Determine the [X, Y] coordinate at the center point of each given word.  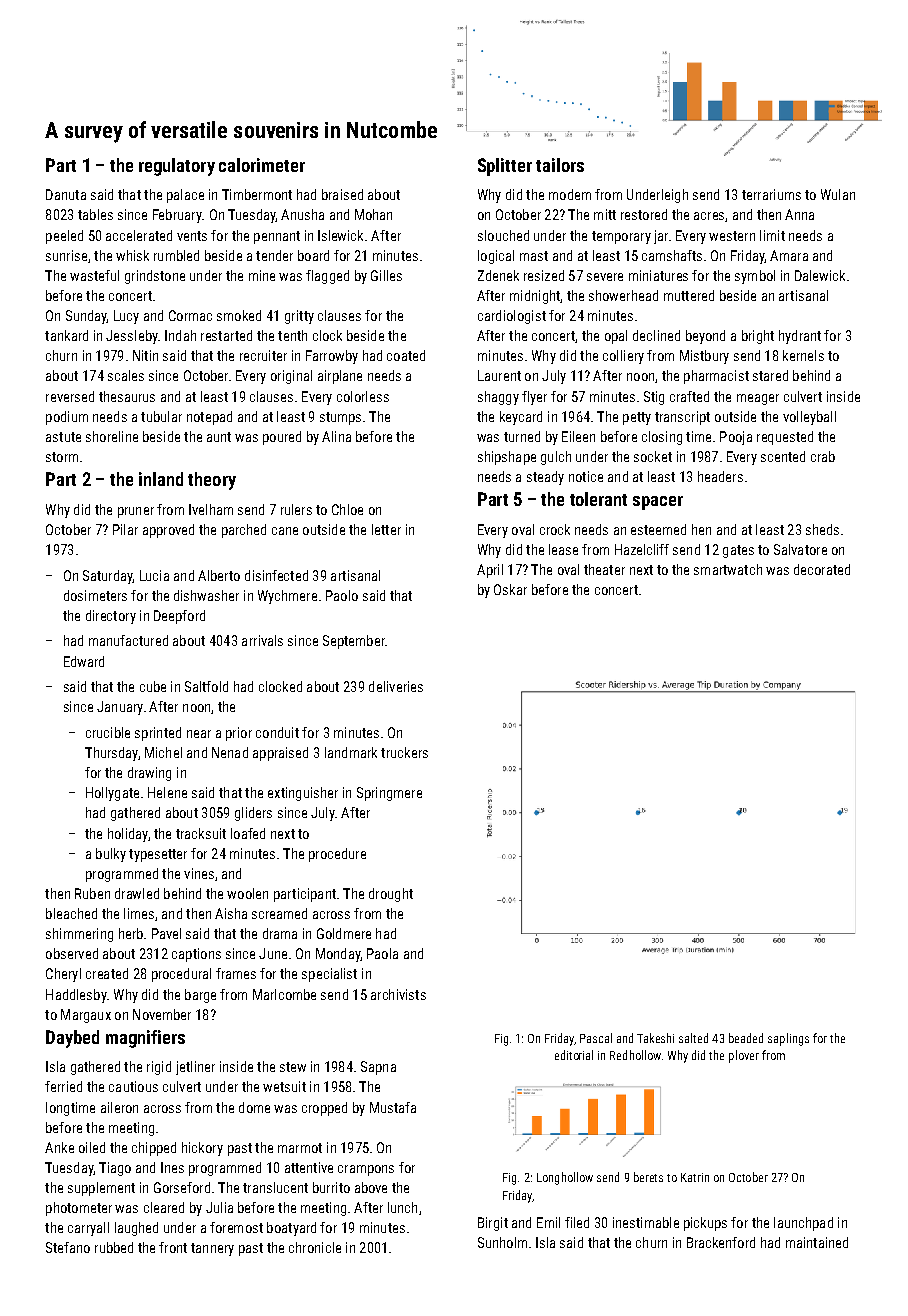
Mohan [373, 214]
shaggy [498, 398]
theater [604, 569]
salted [693, 1038]
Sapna [378, 1068]
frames [236, 973]
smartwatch [728, 569]
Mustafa [393, 1107]
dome [254, 1107]
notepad [209, 418]
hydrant [800, 337]
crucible [108, 732]
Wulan [838, 194]
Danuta [66, 194]
